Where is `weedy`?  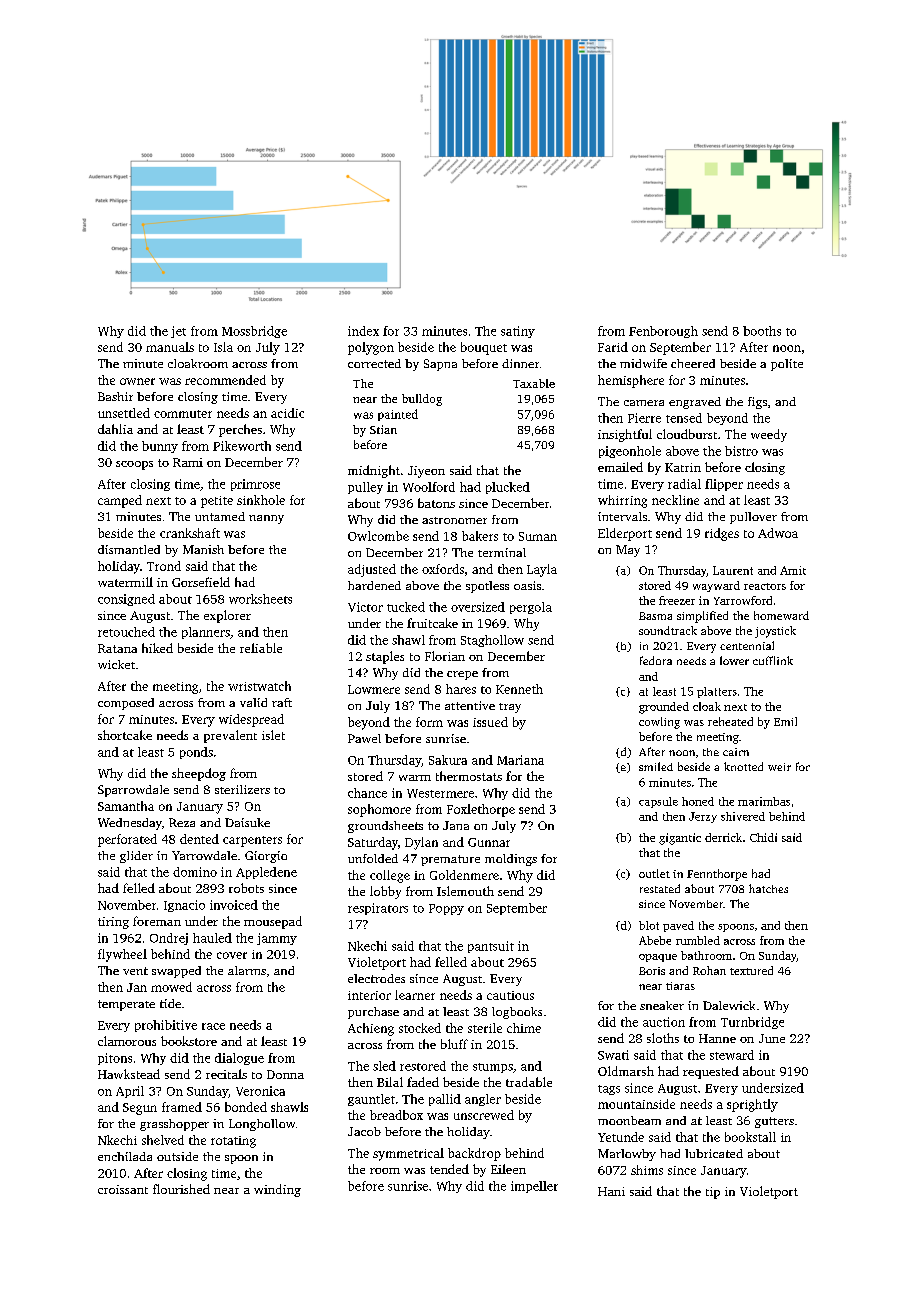
weedy is located at coordinates (769, 435).
